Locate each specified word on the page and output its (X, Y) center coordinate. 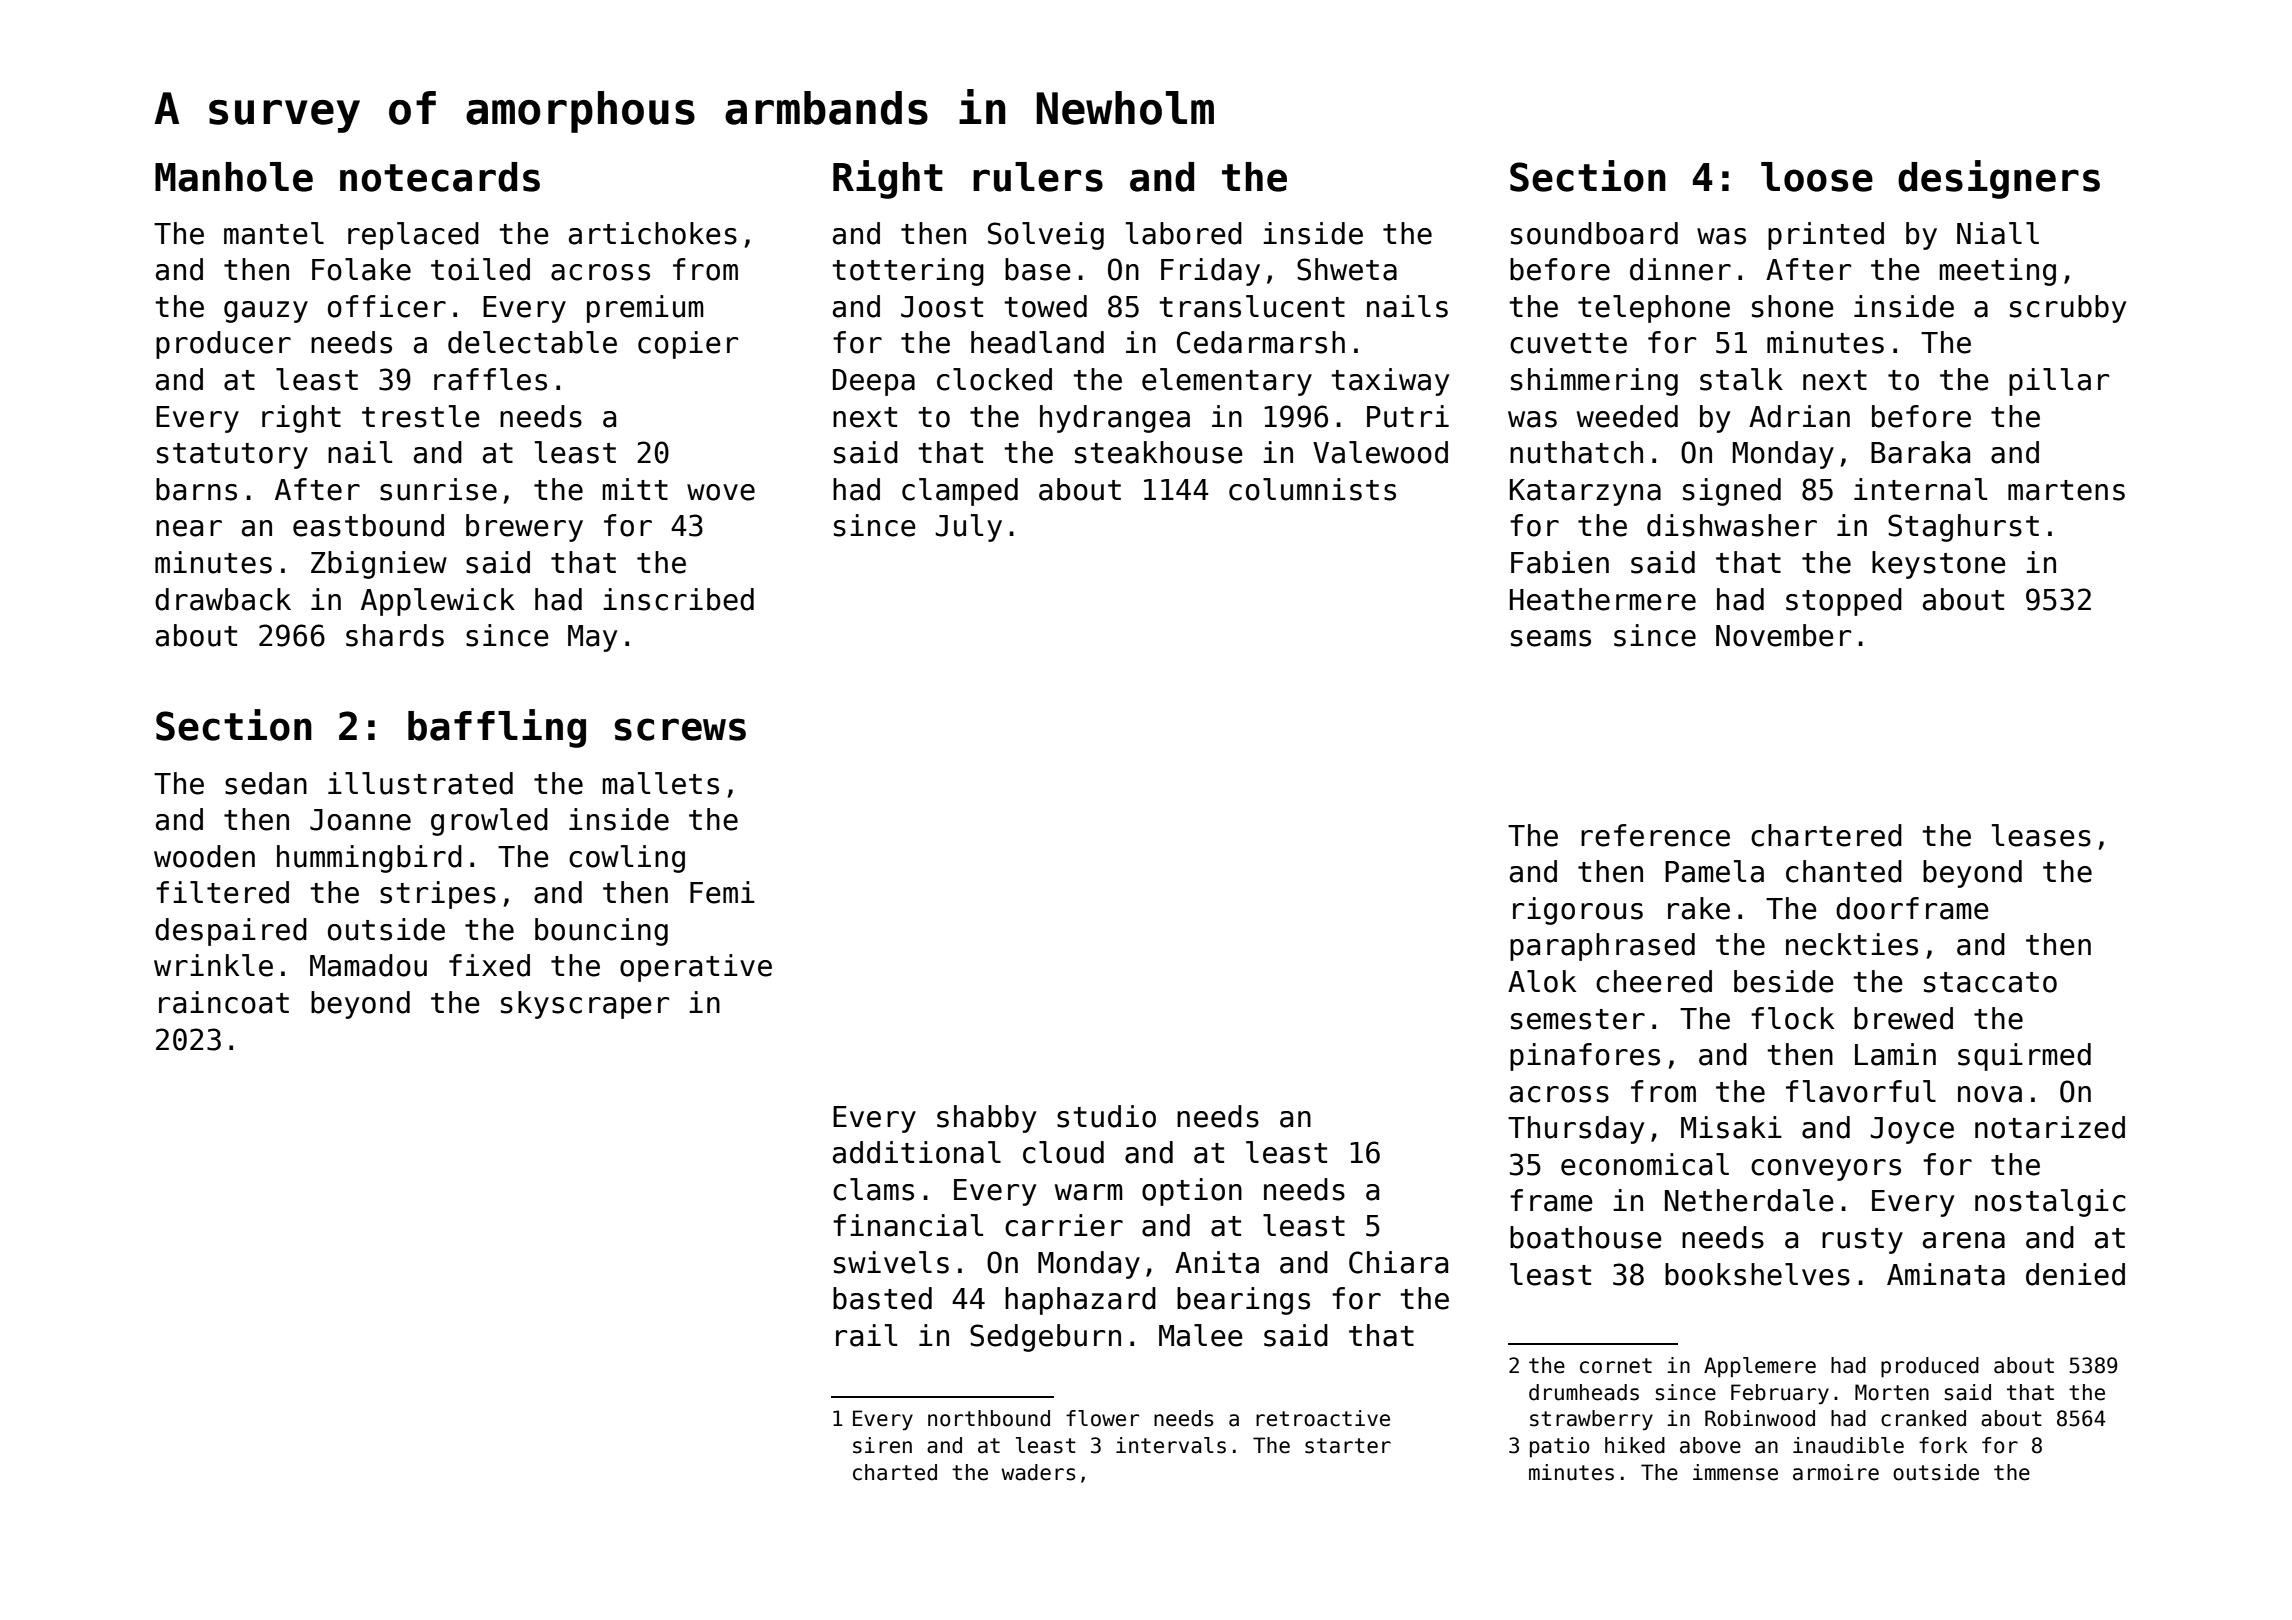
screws (680, 729)
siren (882, 1445)
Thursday (1576, 1130)
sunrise (438, 489)
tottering (908, 272)
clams (873, 1189)
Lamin (1895, 1054)
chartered (1826, 835)
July (968, 528)
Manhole (234, 177)
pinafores (1585, 1057)
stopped (1844, 602)
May (592, 638)
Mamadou (368, 965)
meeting (1997, 272)
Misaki (1731, 1127)
